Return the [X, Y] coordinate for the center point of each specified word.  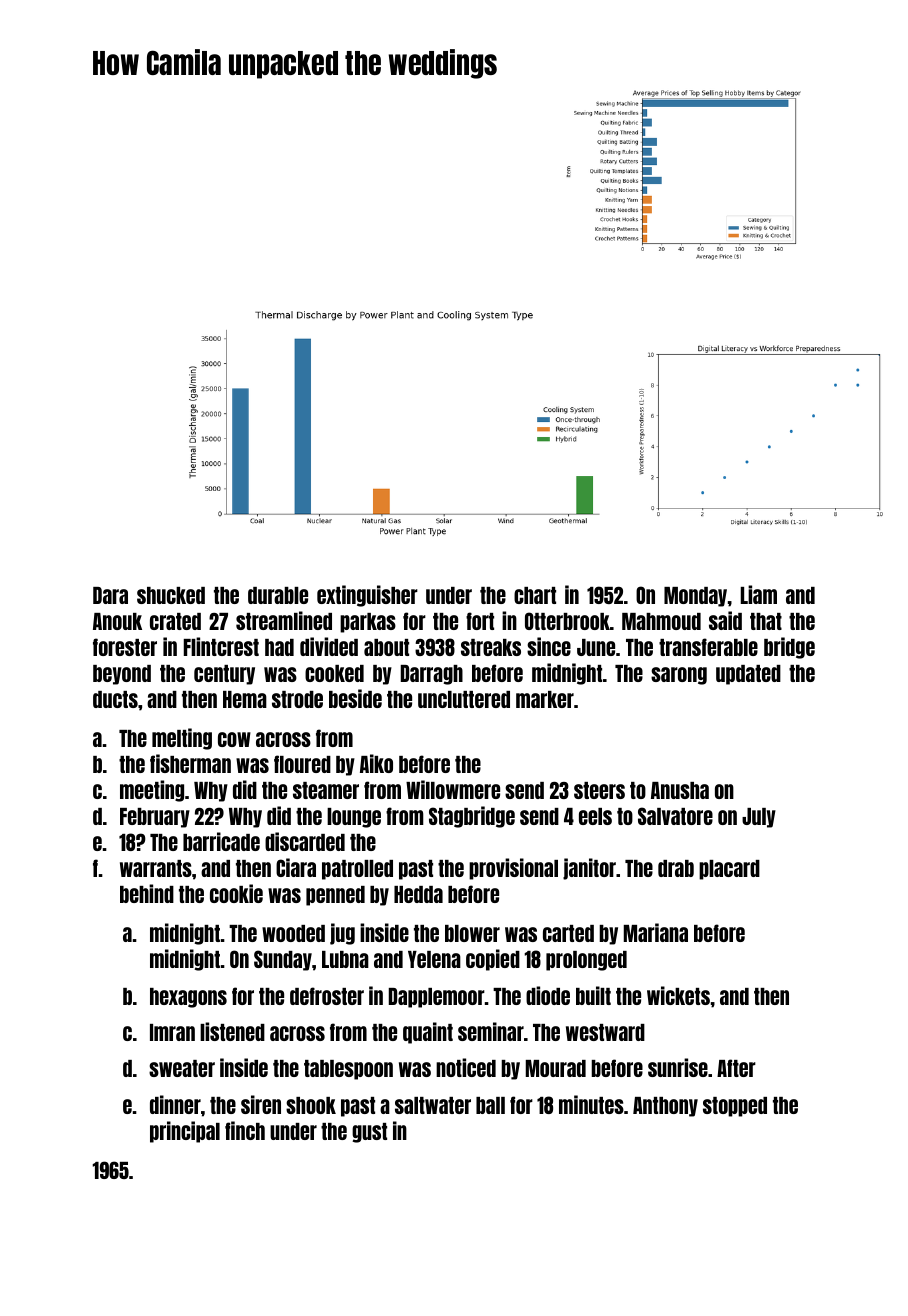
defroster [327, 996]
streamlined [284, 620]
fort [480, 621]
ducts [115, 699]
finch [245, 1130]
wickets [678, 995]
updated [748, 675]
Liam [759, 594]
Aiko [376, 763]
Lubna [345, 959]
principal [185, 1132]
